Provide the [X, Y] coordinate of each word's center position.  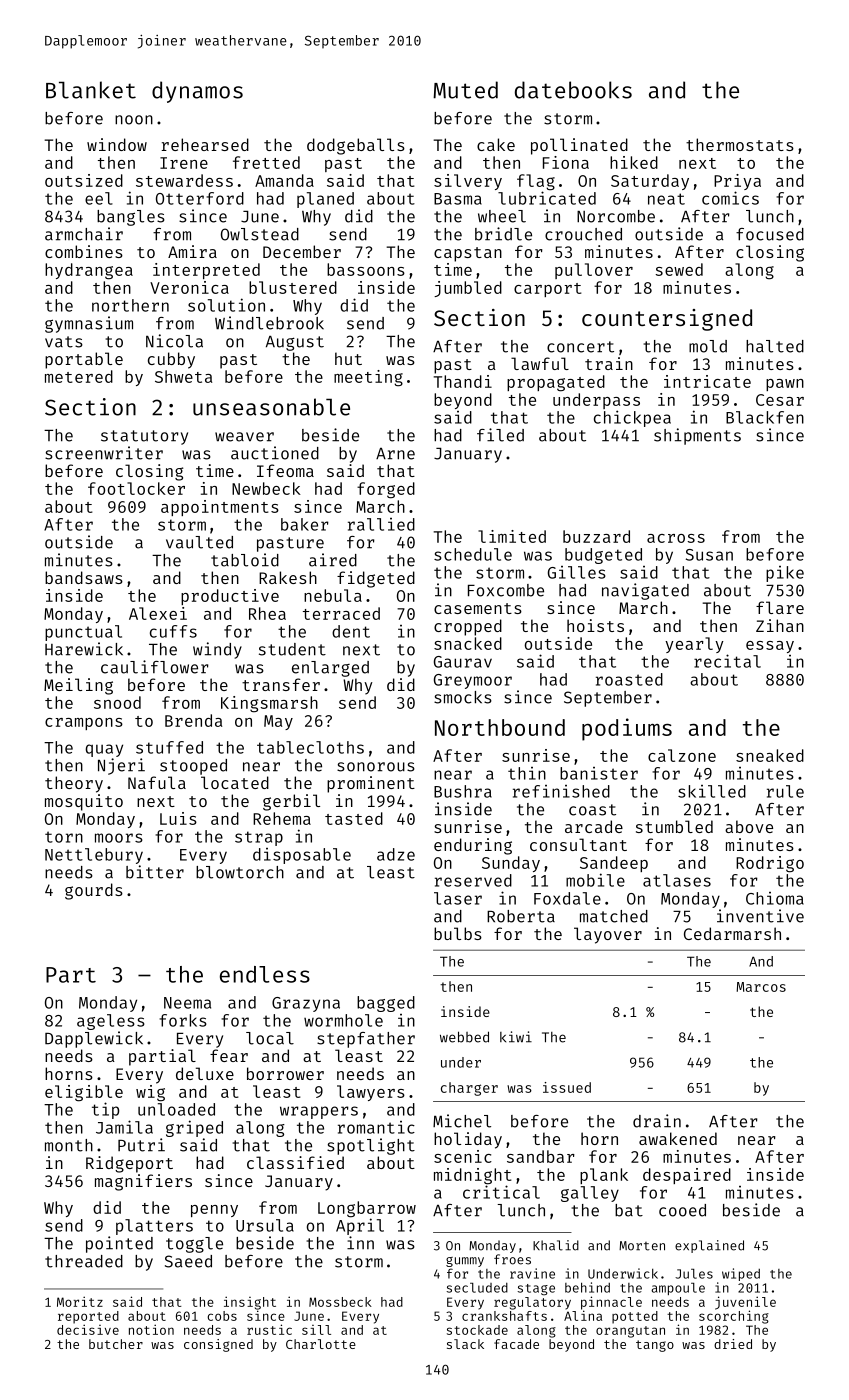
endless [265, 974]
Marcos [761, 987]
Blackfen [765, 417]
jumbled [468, 289]
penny [214, 1211]
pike [785, 574]
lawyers [371, 1093]
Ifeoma [285, 470]
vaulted [199, 542]
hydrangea [89, 271]
